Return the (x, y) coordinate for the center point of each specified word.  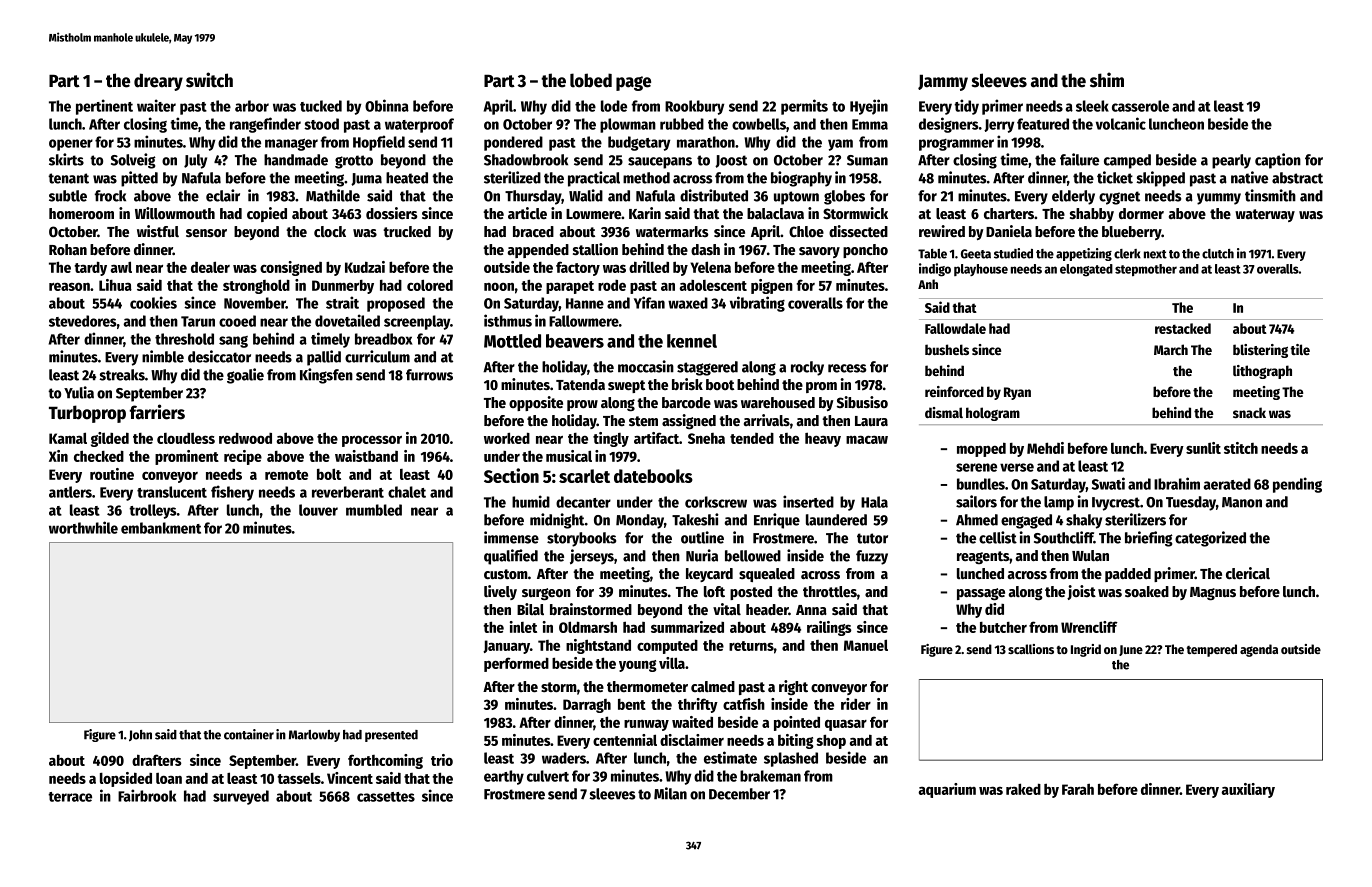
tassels (299, 778)
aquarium (947, 790)
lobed (591, 80)
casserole (1140, 106)
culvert (548, 776)
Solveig (133, 161)
